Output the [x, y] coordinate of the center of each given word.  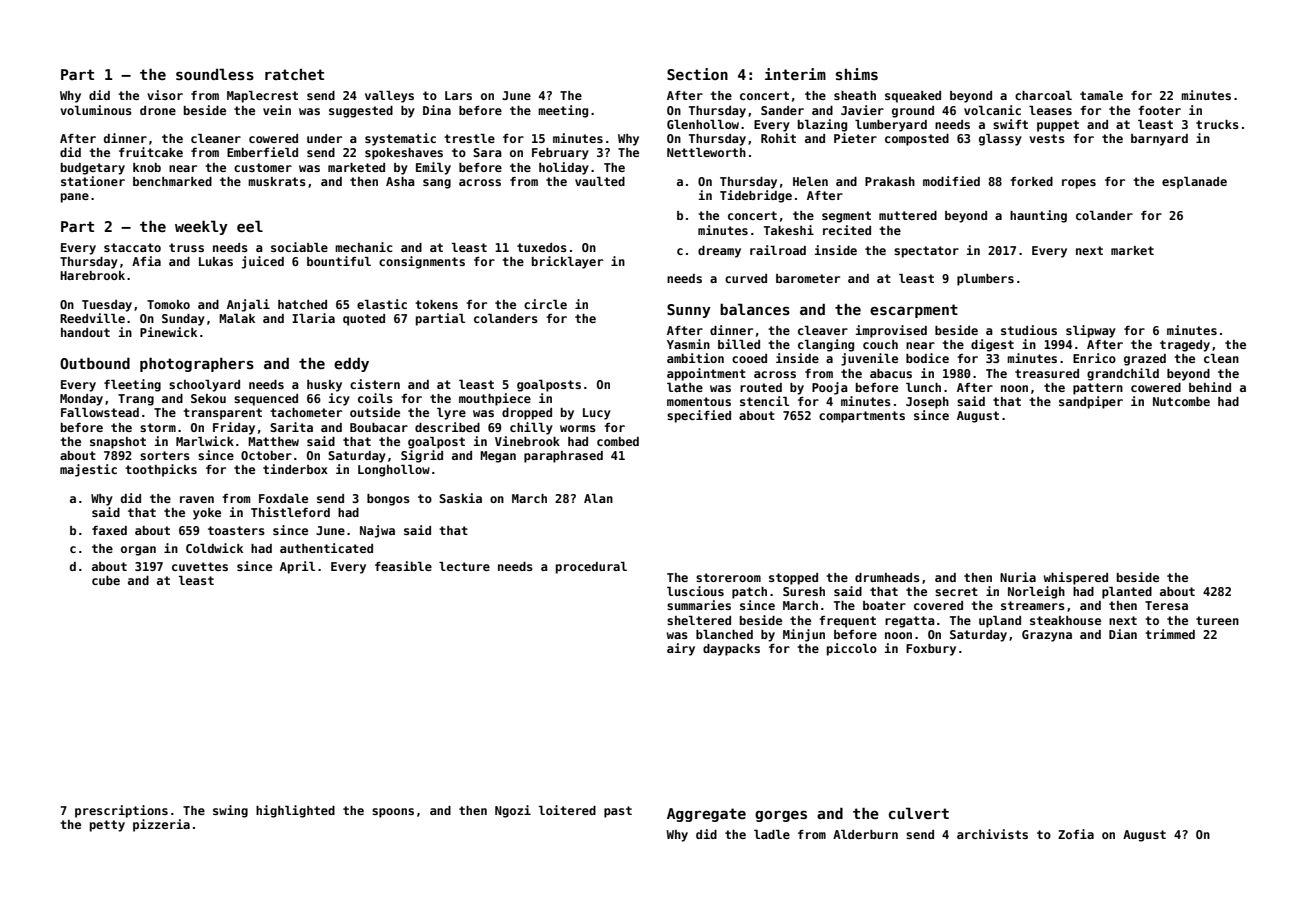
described [447, 427]
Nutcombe [1181, 401]
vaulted [600, 181]
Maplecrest [262, 97]
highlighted [295, 811]
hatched [302, 304]
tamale [1101, 95]
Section [697, 74]
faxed [109, 530]
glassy [1000, 140]
